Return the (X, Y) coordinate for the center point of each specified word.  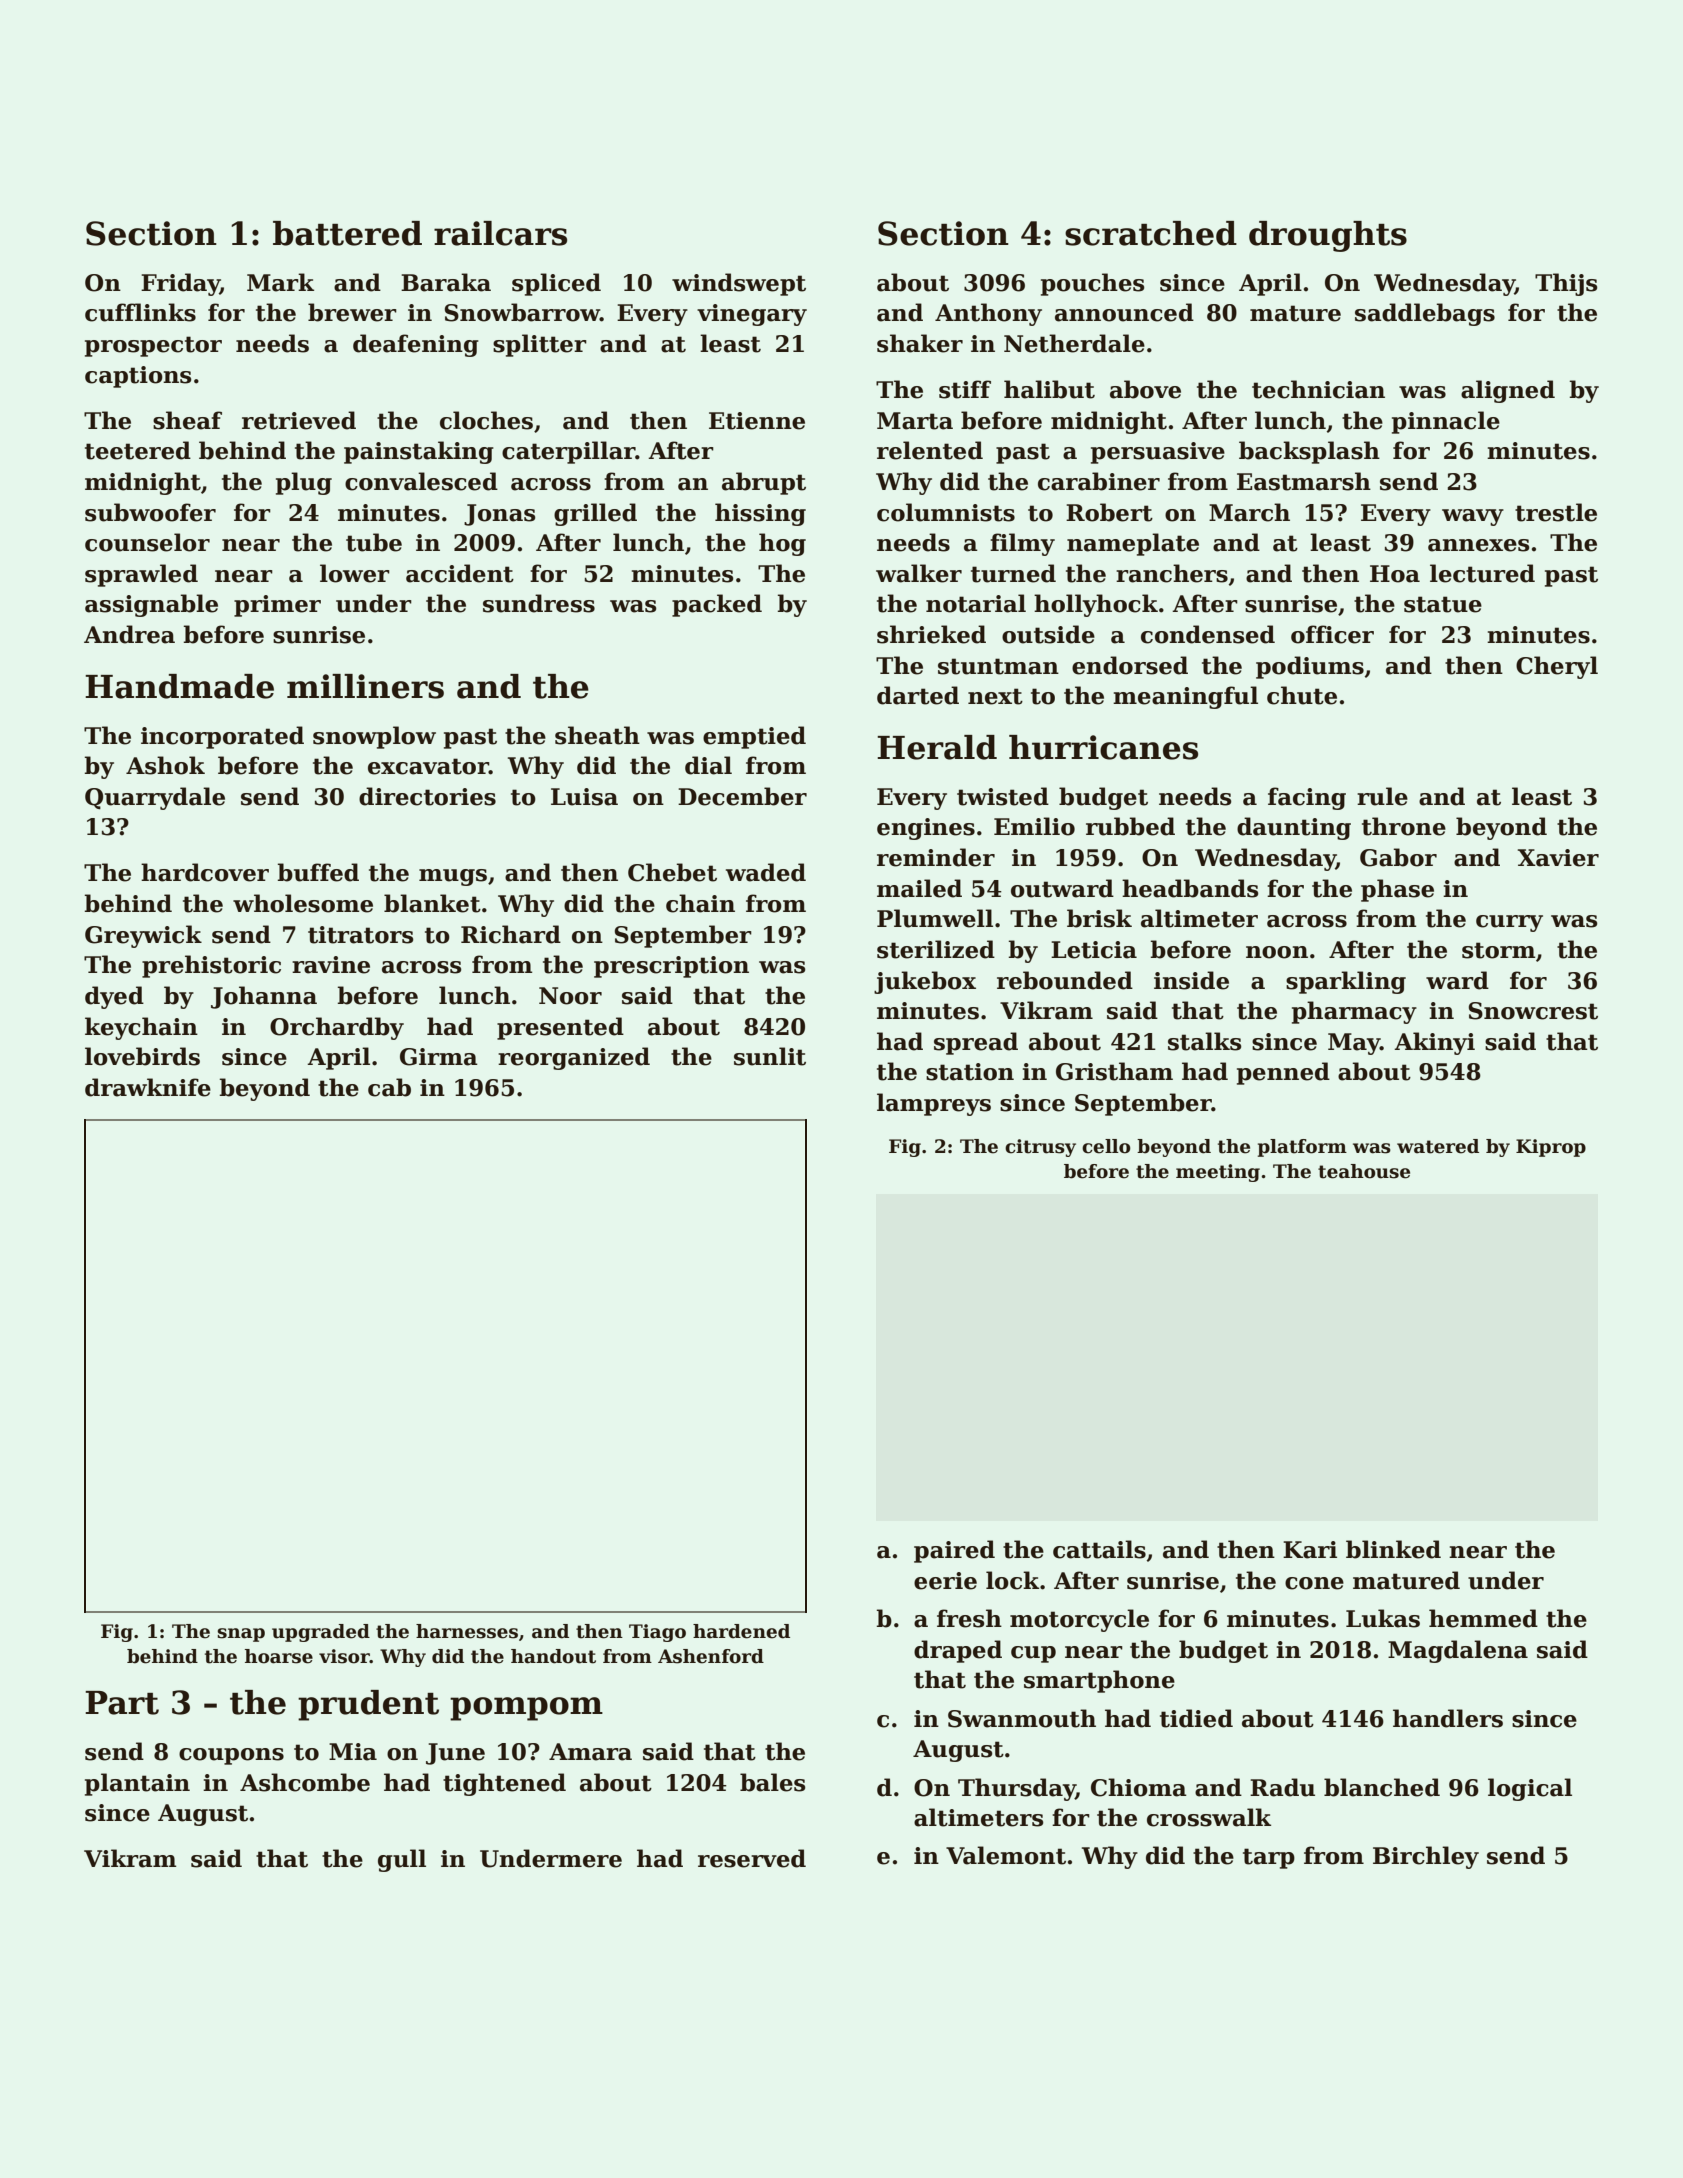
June (455, 1754)
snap (241, 1635)
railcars (500, 233)
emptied (754, 737)
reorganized (574, 1058)
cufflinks (140, 312)
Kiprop (1551, 1148)
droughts (1328, 236)
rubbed (1130, 826)
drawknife (148, 1087)
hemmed (1483, 1618)
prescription (671, 967)
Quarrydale (155, 798)
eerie (945, 1581)
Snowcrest (1533, 1011)
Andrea (129, 634)
